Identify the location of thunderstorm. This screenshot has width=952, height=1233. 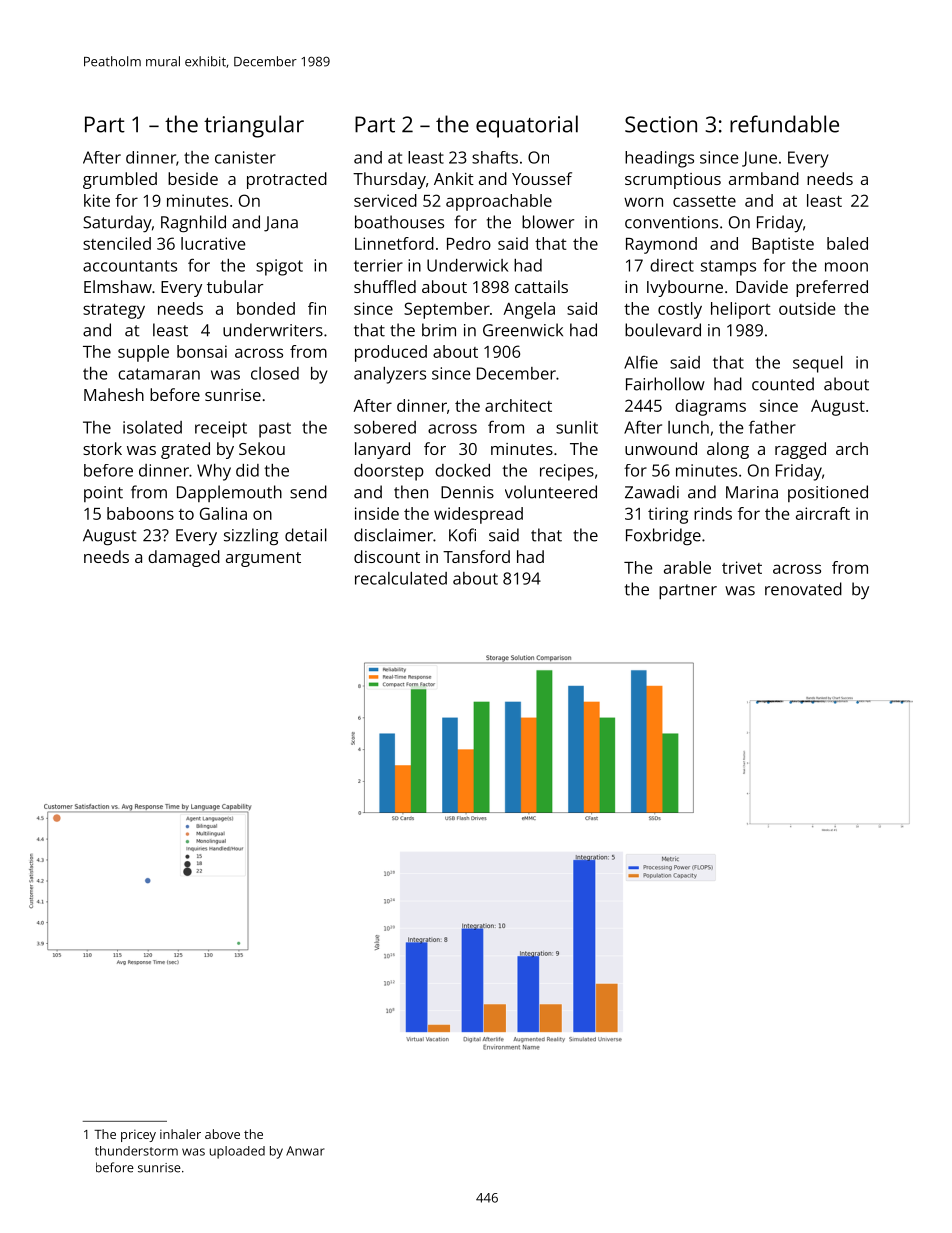
(136, 1151).
